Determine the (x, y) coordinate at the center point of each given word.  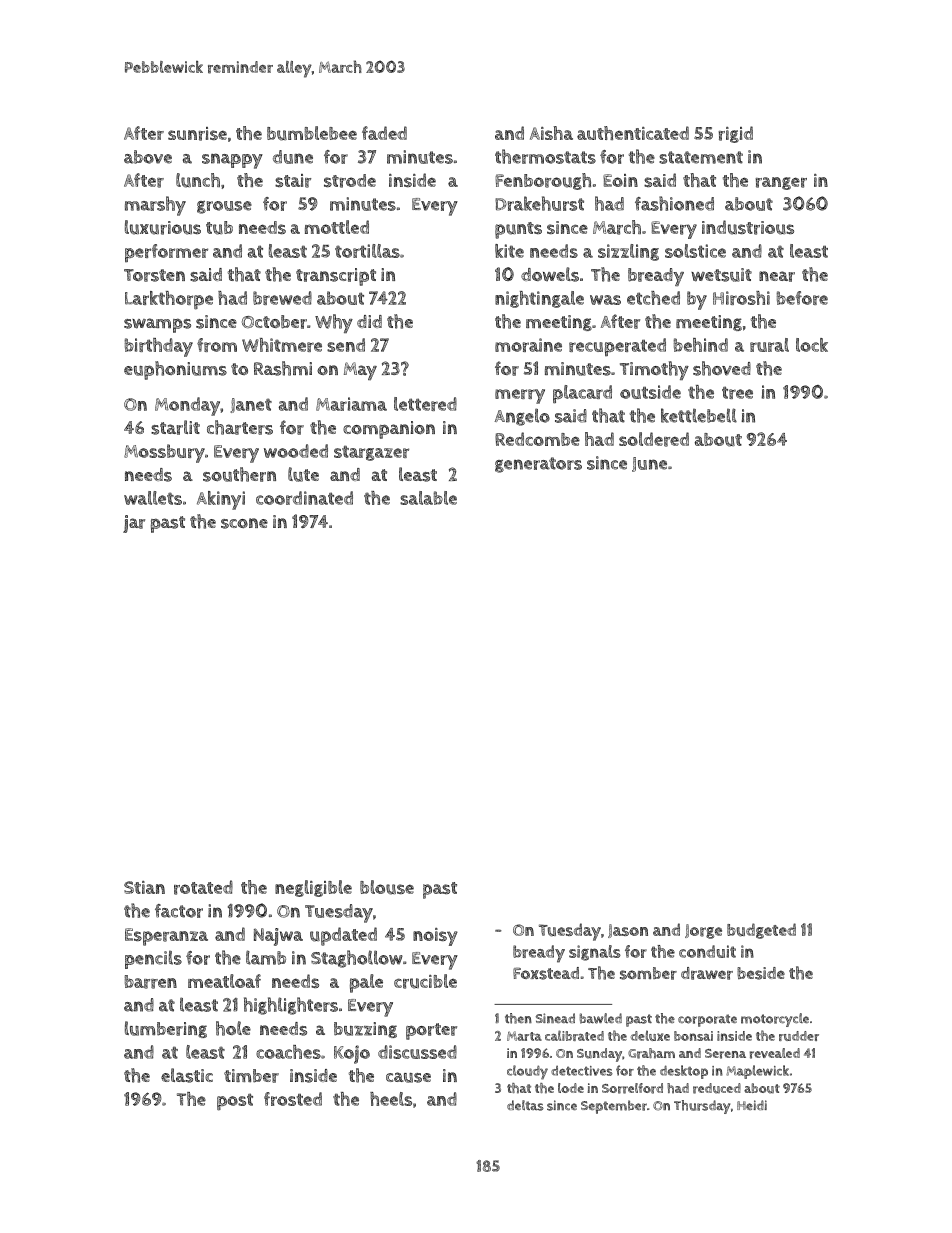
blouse (387, 887)
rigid (735, 134)
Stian (144, 887)
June (649, 464)
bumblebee (312, 133)
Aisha (551, 133)
